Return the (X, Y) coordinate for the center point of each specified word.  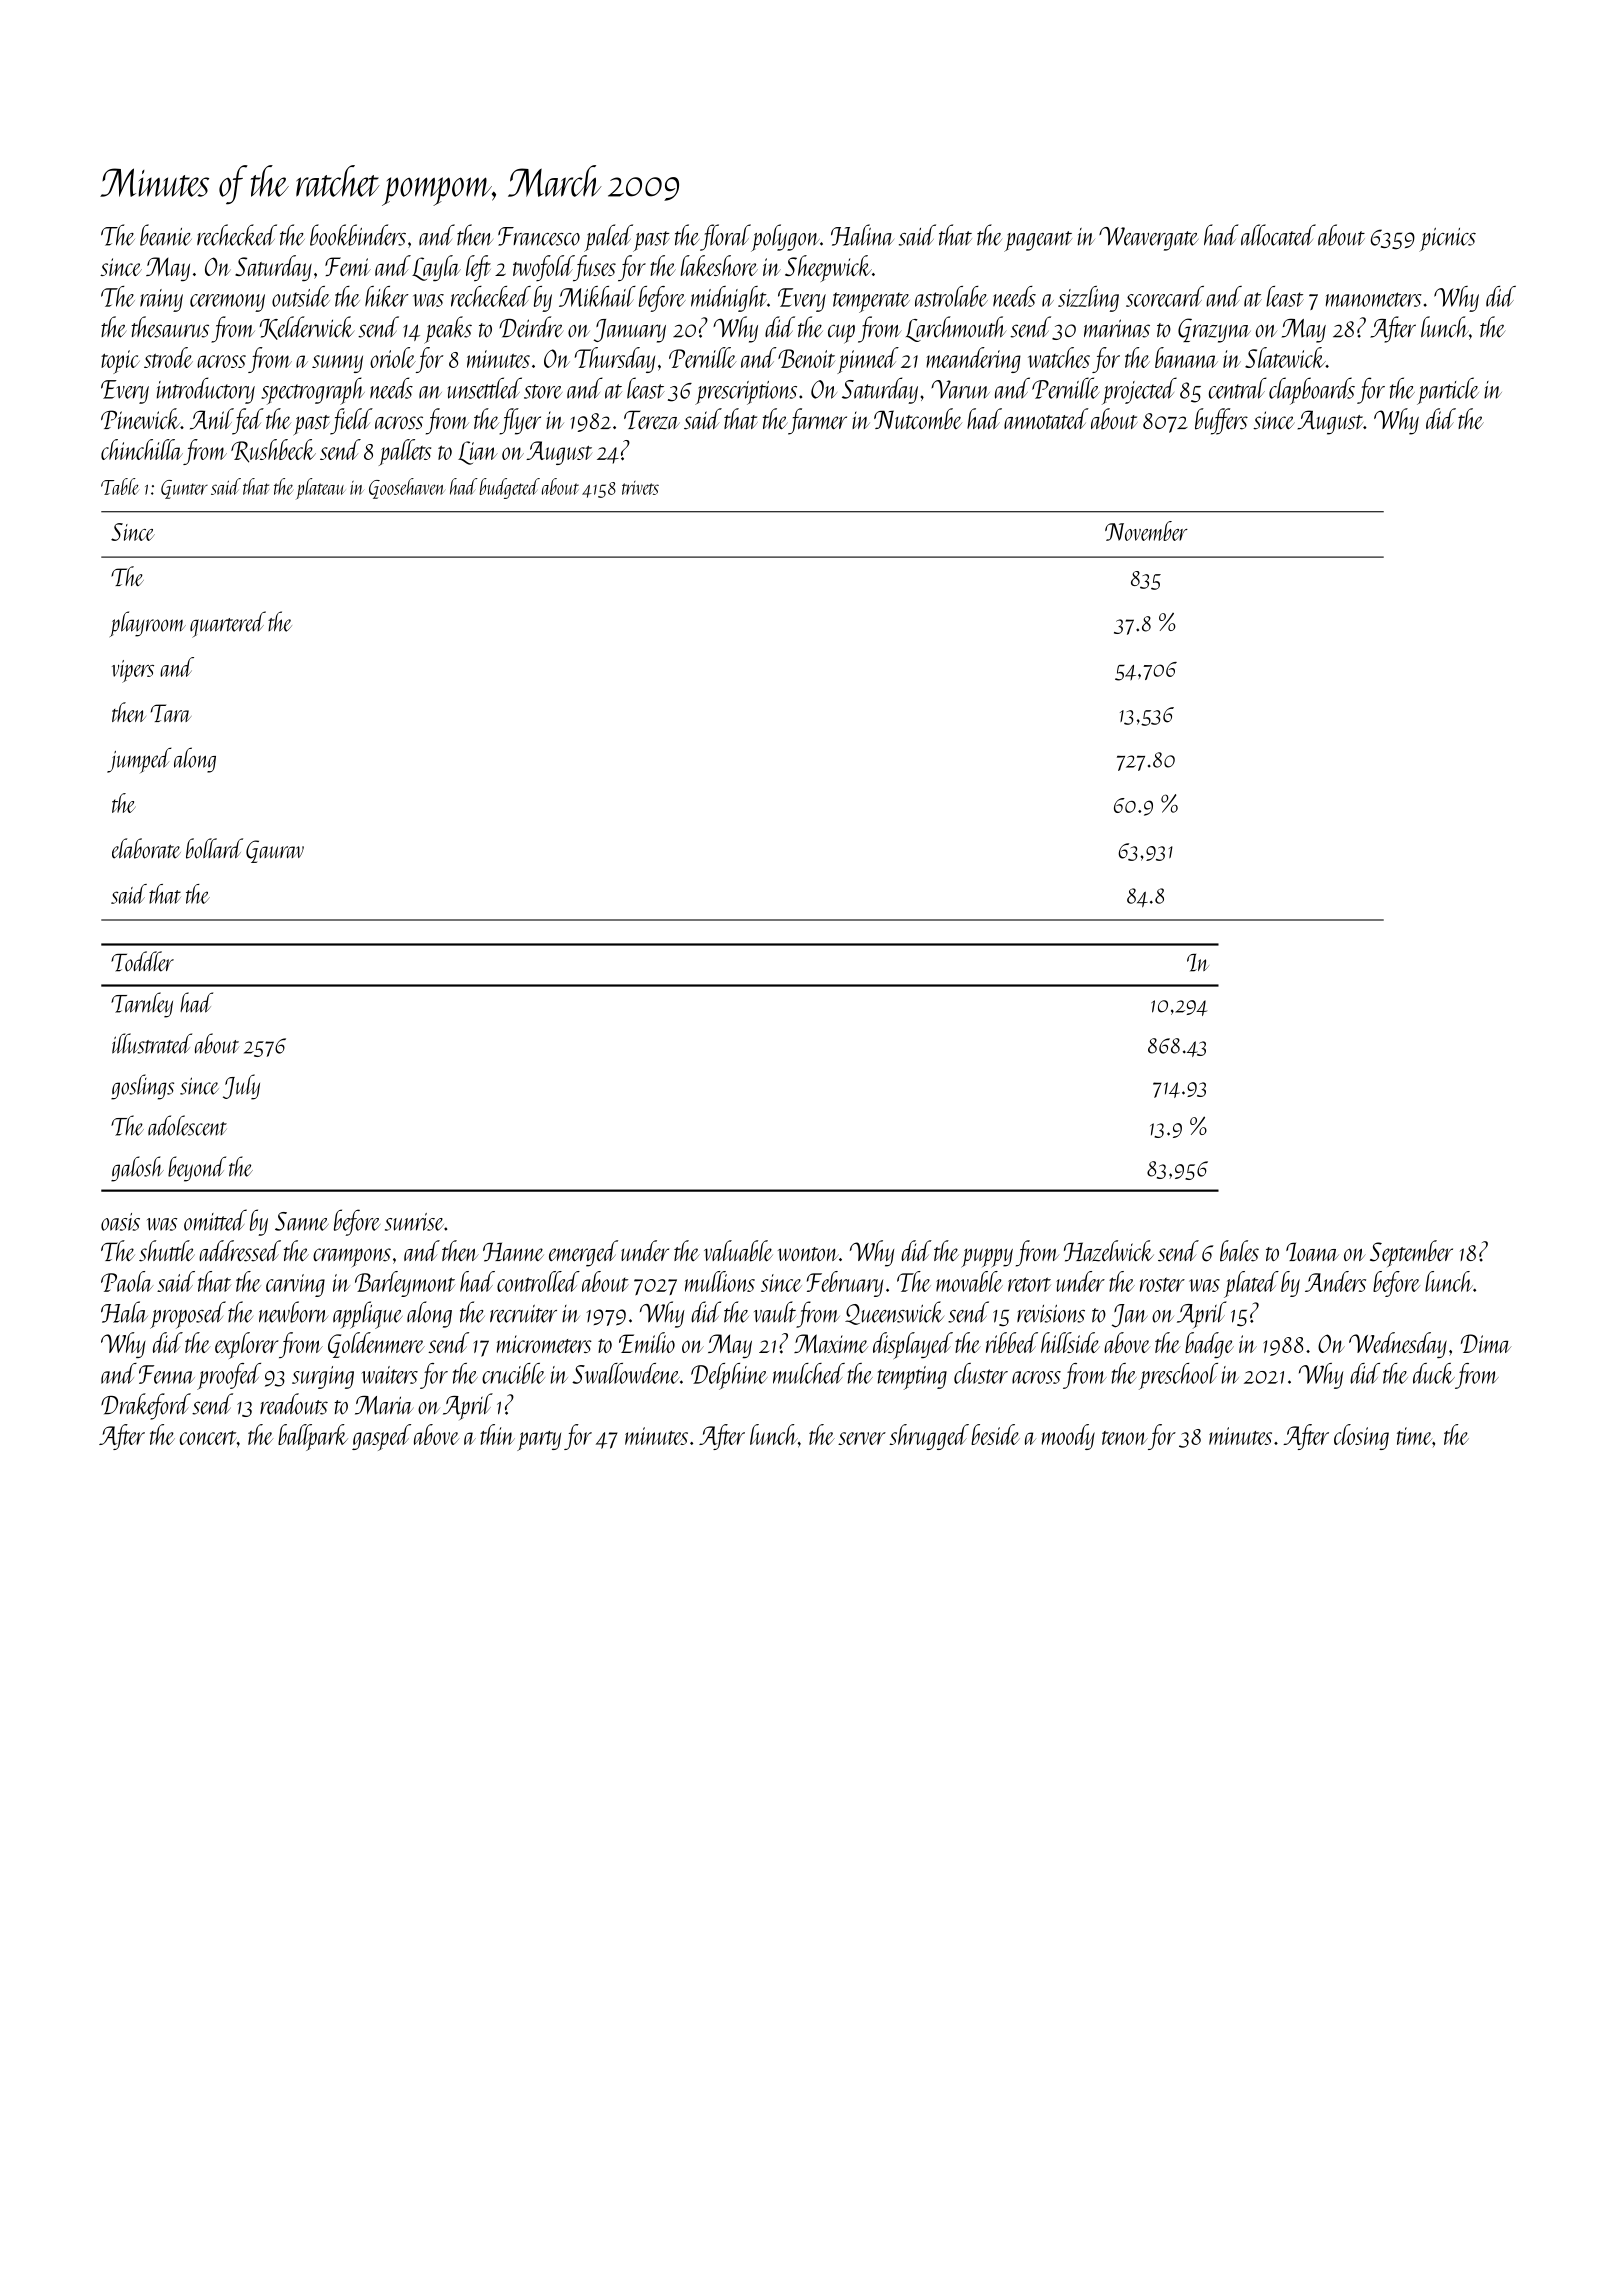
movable (969, 1281)
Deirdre (531, 327)
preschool (1178, 1376)
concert (208, 1438)
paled (608, 238)
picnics (1447, 240)
